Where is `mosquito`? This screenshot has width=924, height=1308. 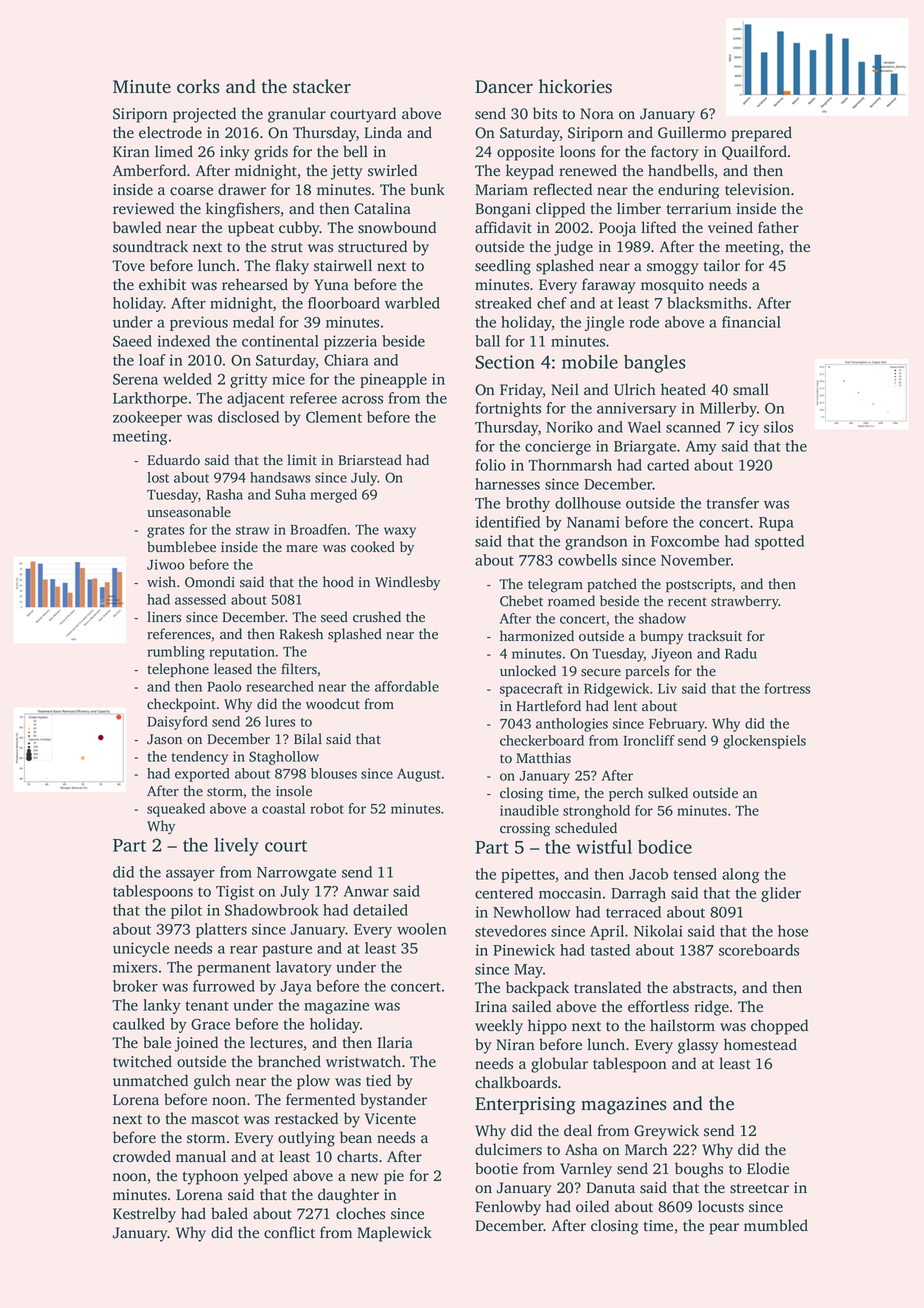
mosquito is located at coordinates (672, 286).
